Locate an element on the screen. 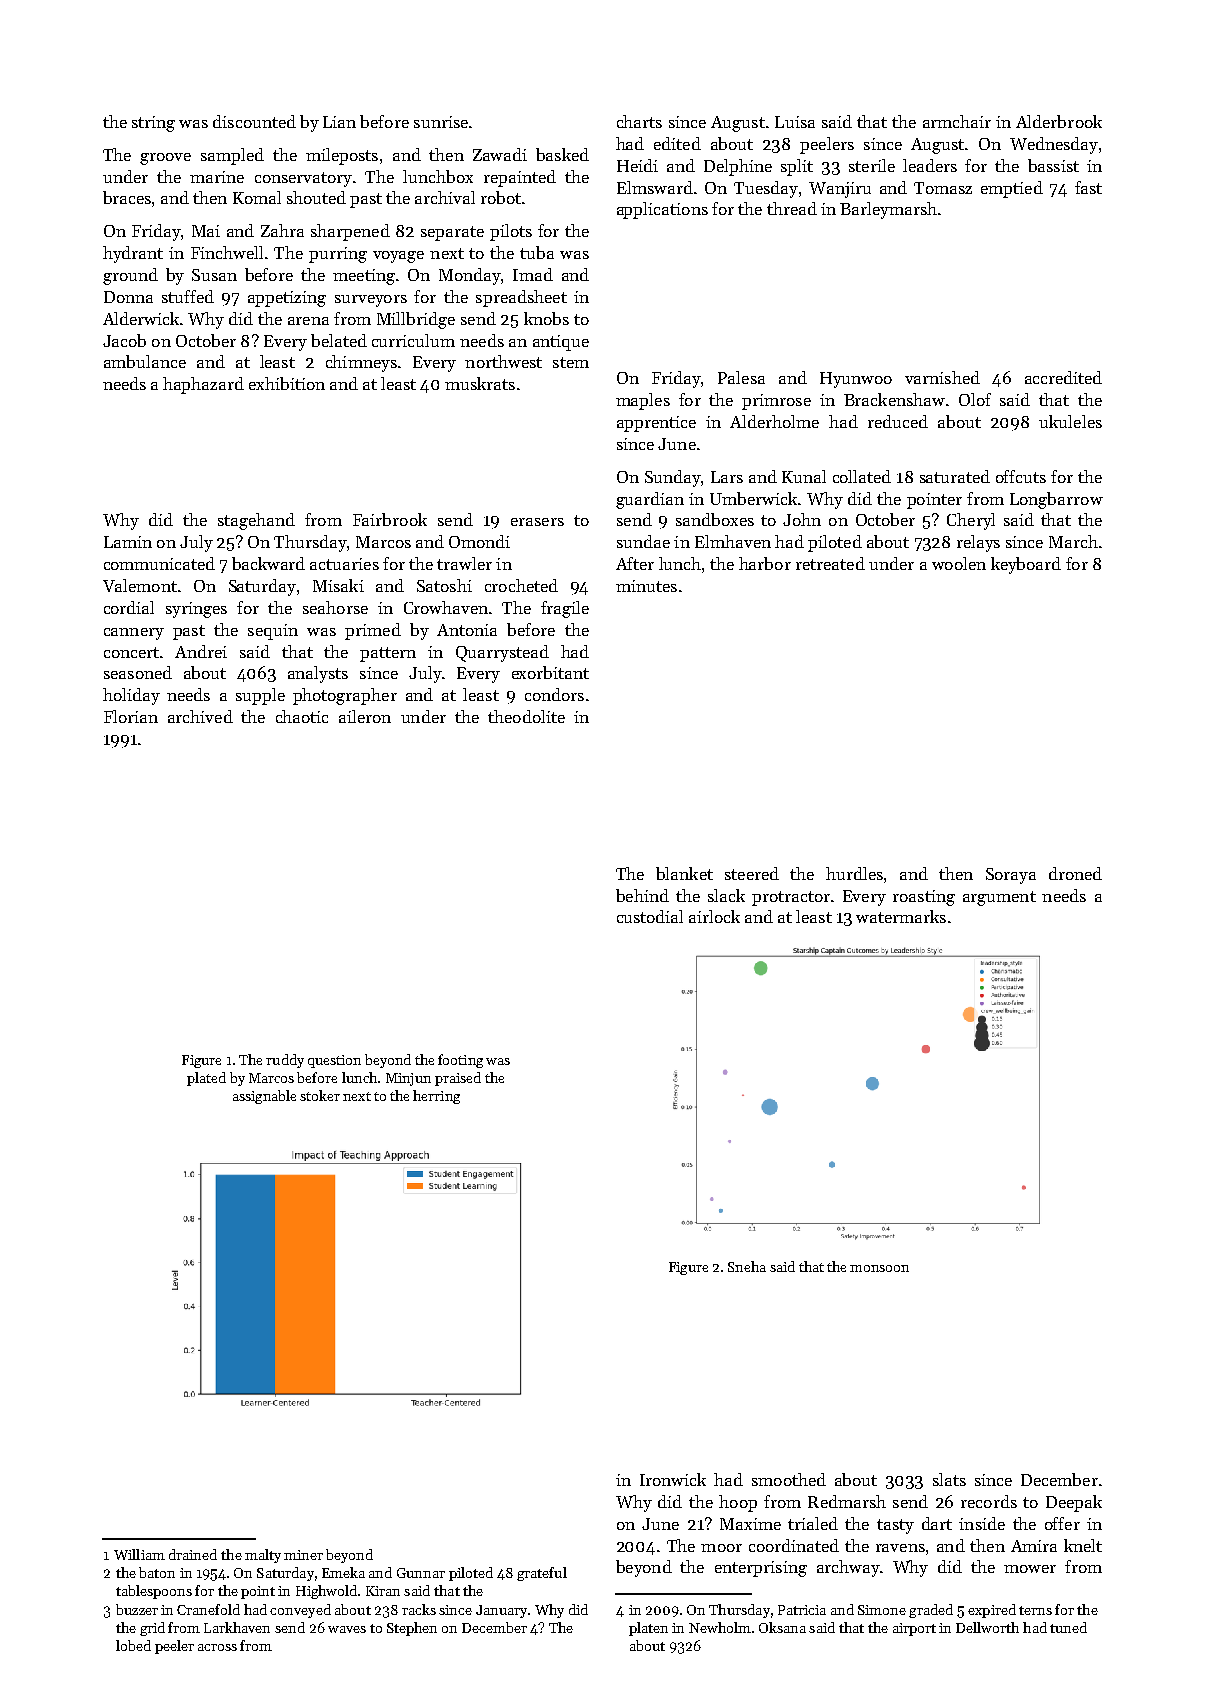 The image size is (1205, 1705). armchair is located at coordinates (957, 121).
